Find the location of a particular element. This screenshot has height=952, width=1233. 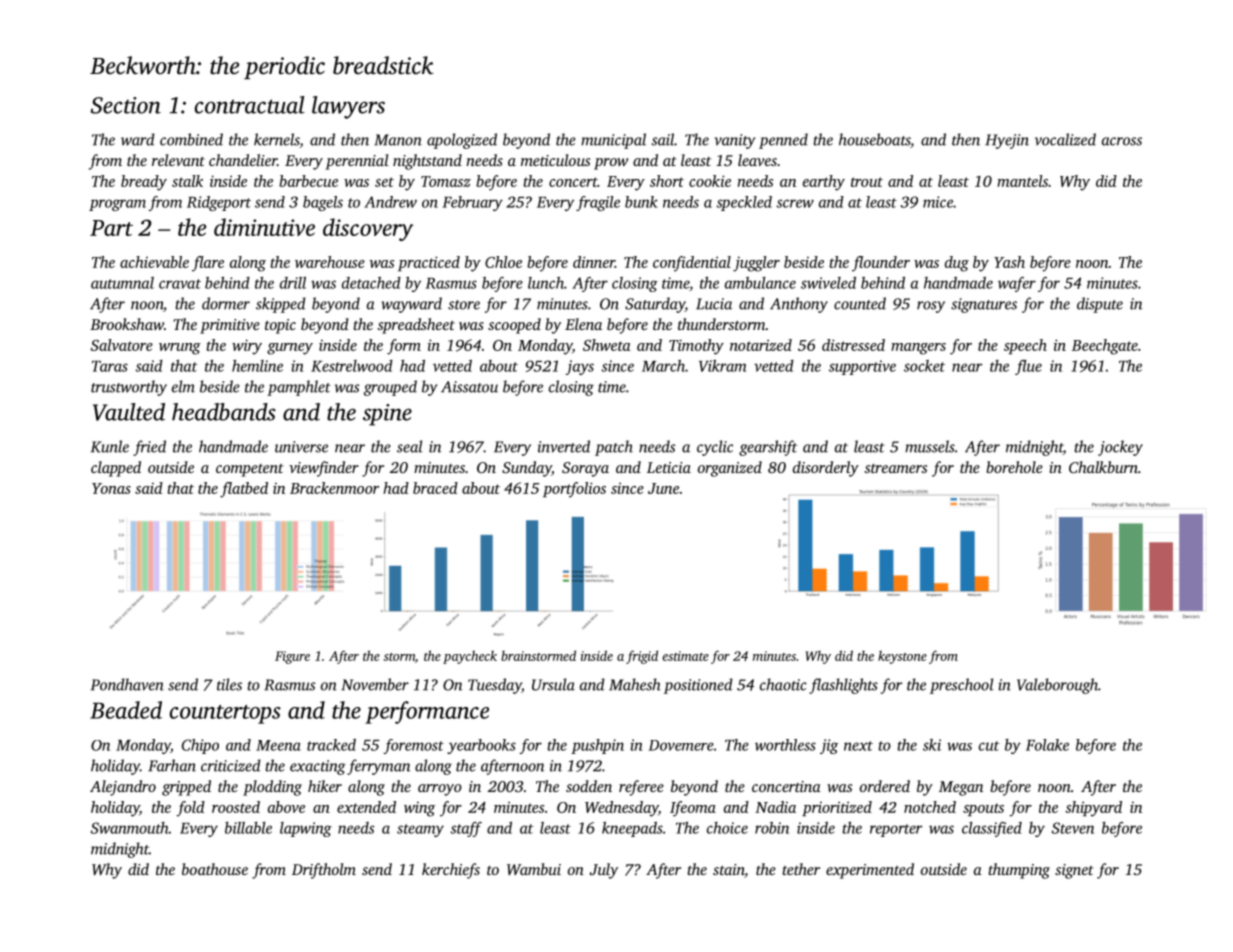

experimented is located at coordinates (870, 871).
